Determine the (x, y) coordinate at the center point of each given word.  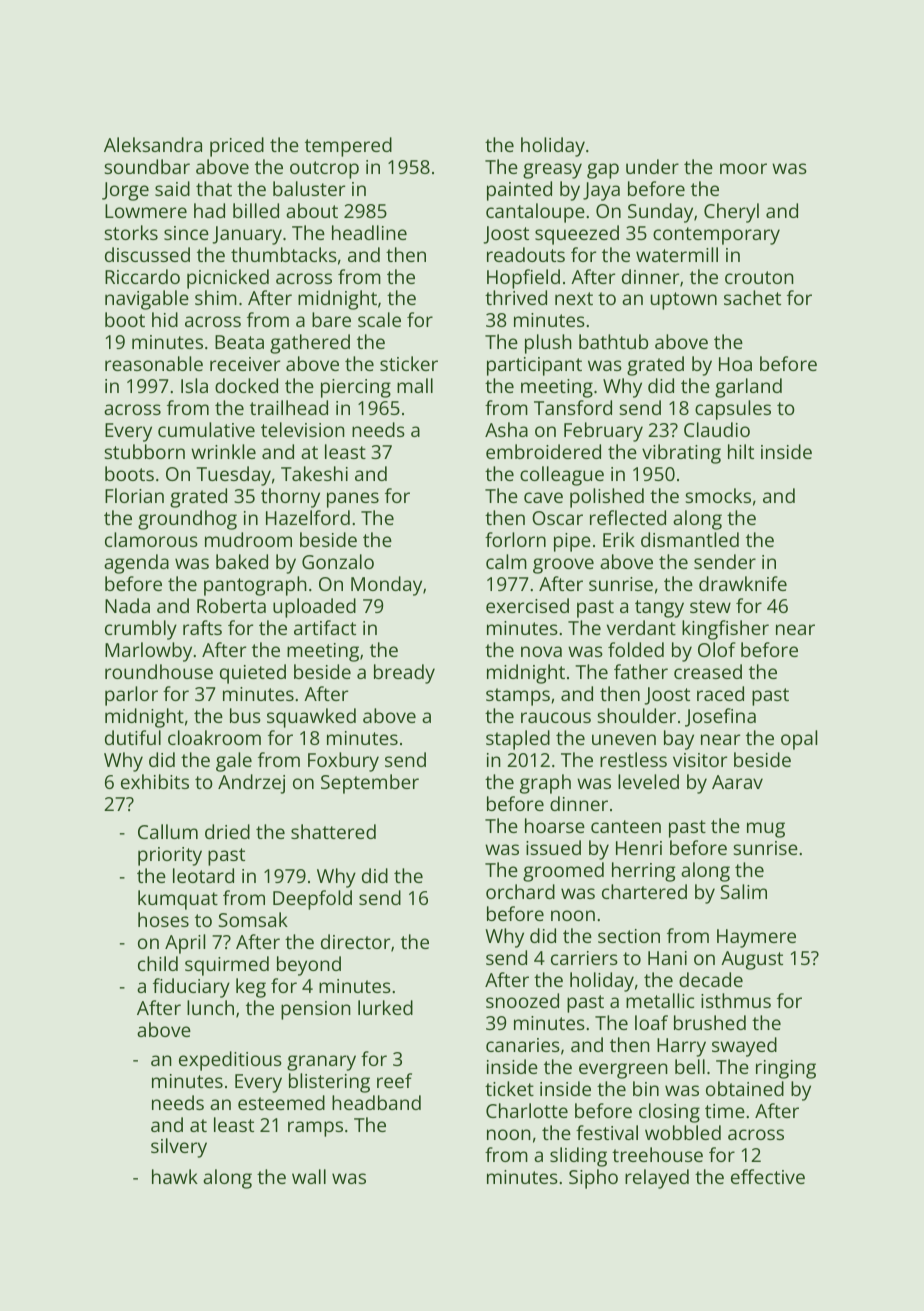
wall (309, 1176)
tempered (348, 147)
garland (748, 388)
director (355, 941)
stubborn (145, 451)
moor (743, 168)
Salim (743, 891)
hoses (163, 919)
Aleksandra (153, 144)
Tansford (573, 407)
